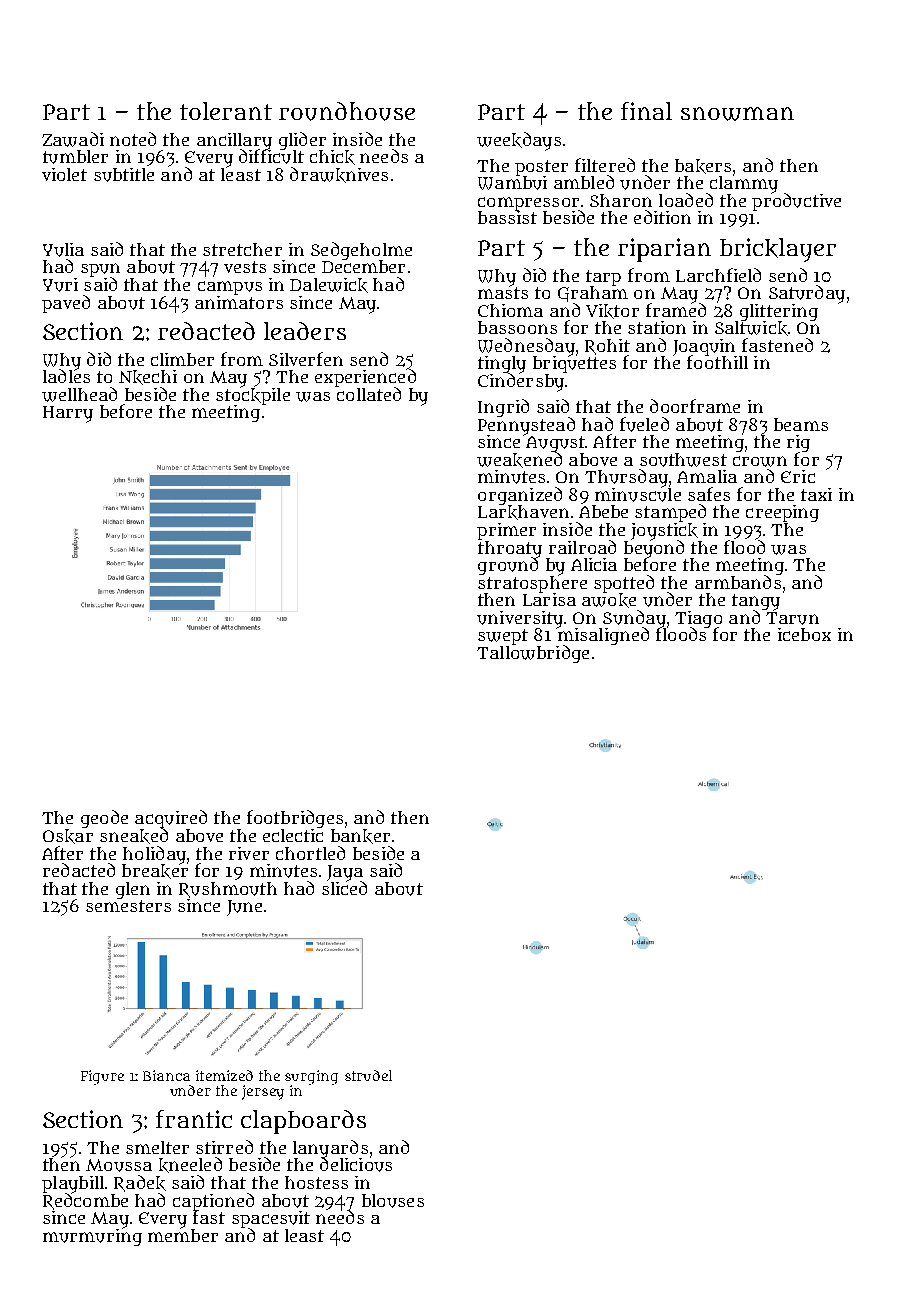 The height and width of the screenshot is (1316, 908). Describe the element at coordinates (271, 1219) in the screenshot. I see `spacesuit` at that location.
